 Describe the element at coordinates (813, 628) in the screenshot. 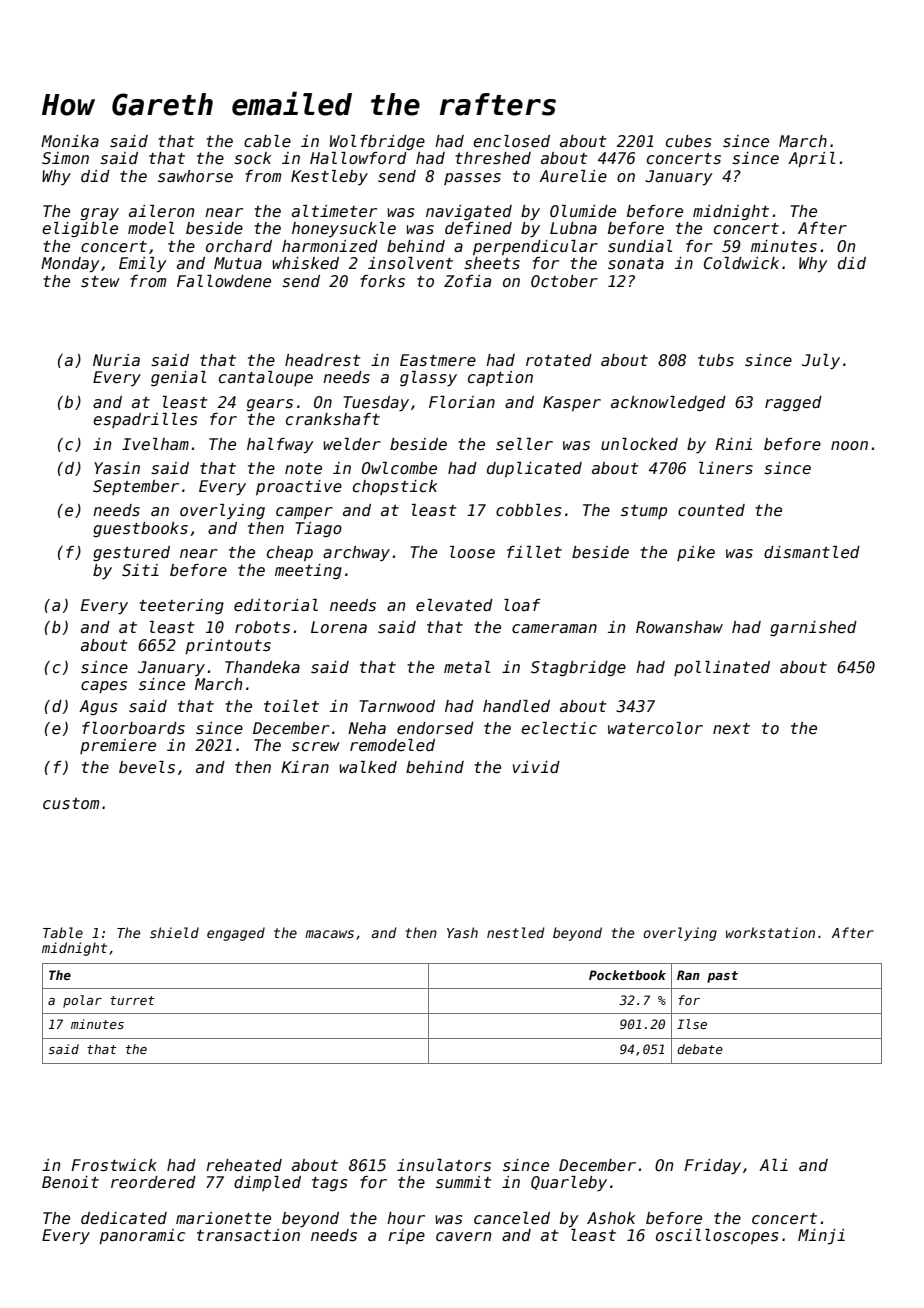

I see `garnished` at that location.
